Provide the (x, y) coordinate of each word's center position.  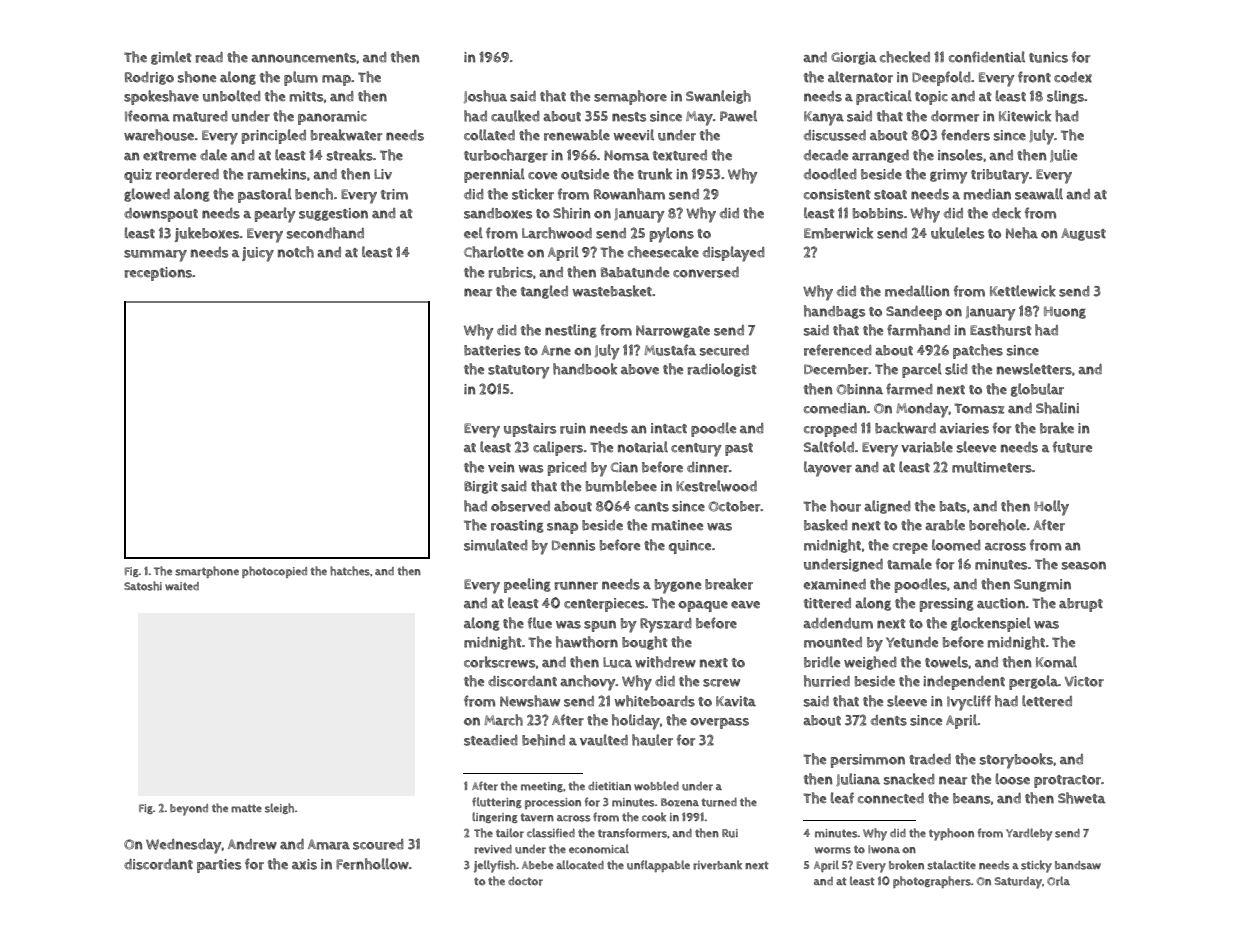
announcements (303, 58)
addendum (838, 623)
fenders (965, 135)
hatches (350, 571)
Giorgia (854, 58)
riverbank (717, 865)
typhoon (951, 834)
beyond (189, 810)
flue (540, 623)
